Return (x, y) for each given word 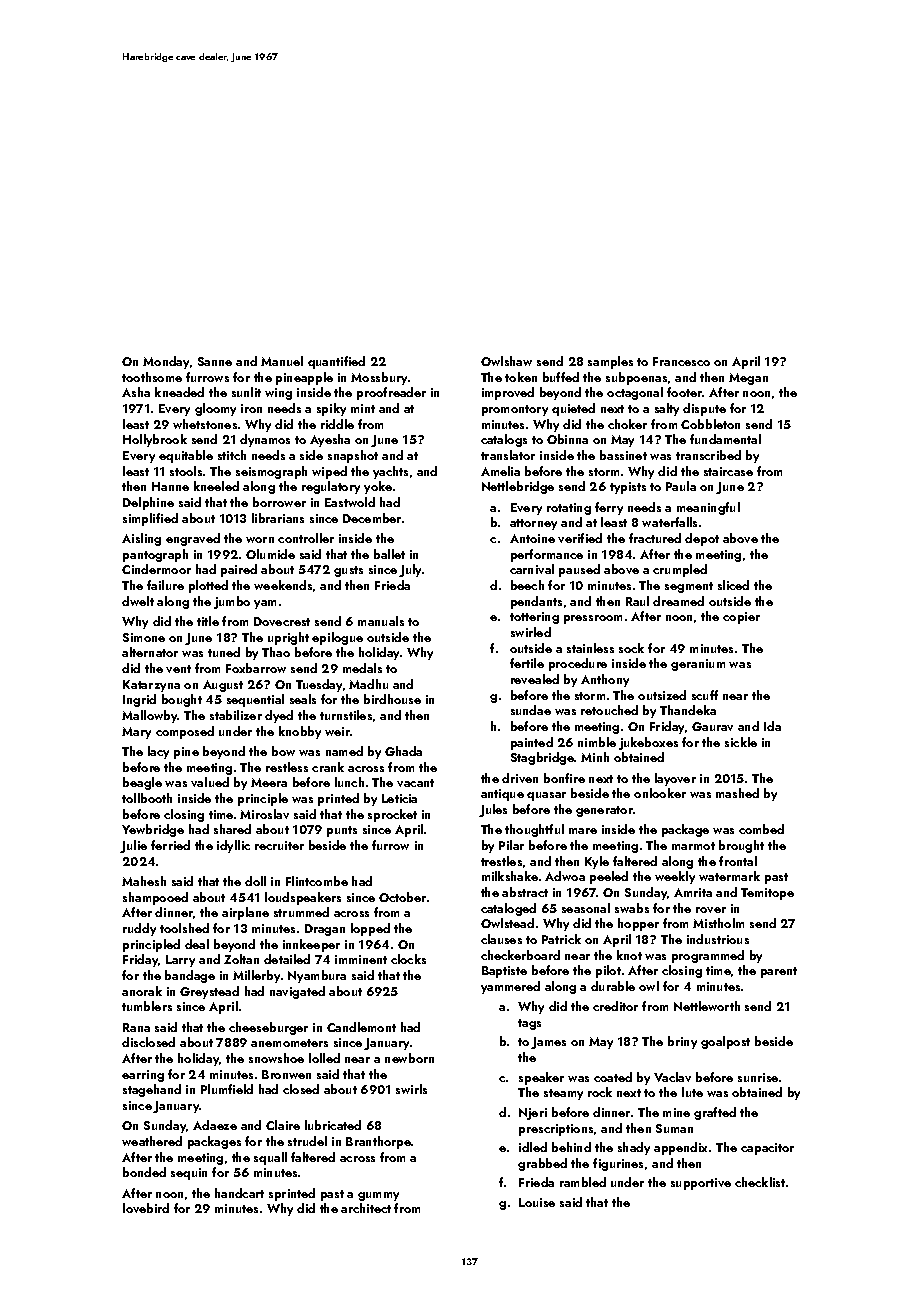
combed (761, 829)
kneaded (179, 392)
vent (178, 669)
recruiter (279, 845)
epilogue (337, 638)
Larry (180, 961)
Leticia (399, 798)
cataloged (508, 909)
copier (741, 618)
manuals (381, 621)
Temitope (767, 894)
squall (270, 1158)
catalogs (504, 440)
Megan (748, 379)
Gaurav (712, 726)
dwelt (138, 601)
